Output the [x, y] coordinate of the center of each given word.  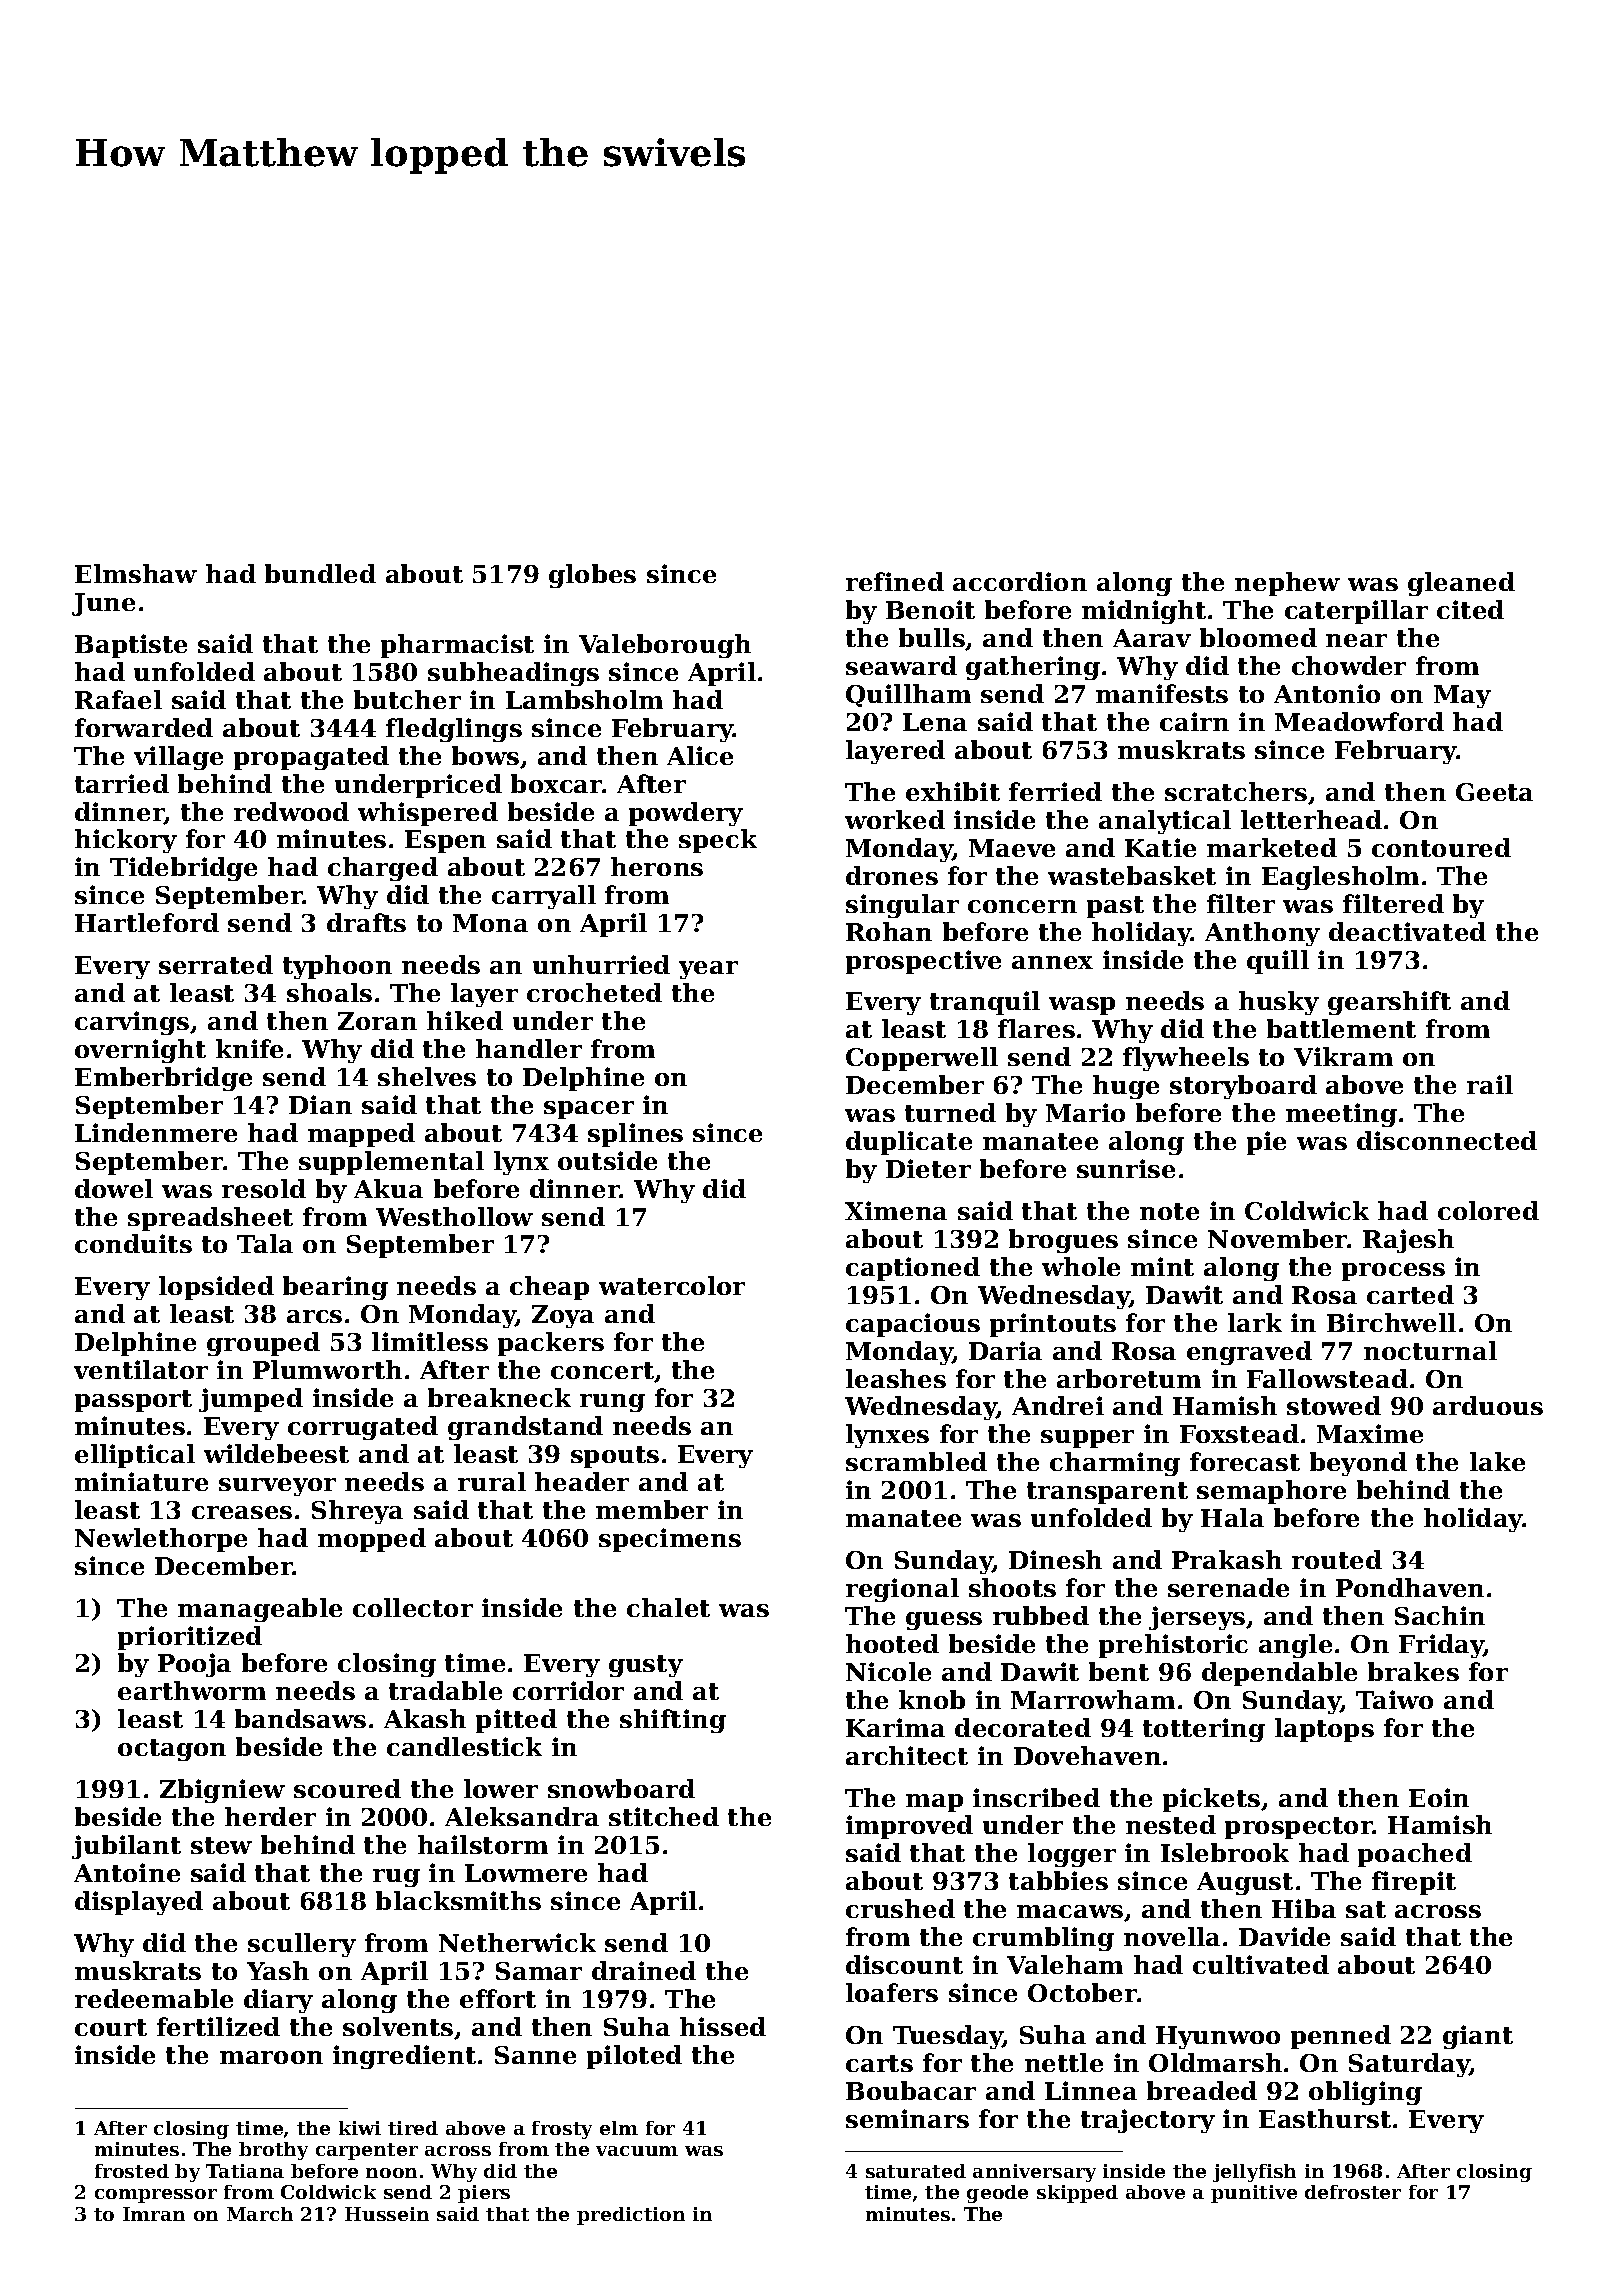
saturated [916, 2171]
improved [909, 1827]
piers [484, 2194]
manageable [260, 1610]
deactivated [1407, 931]
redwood [291, 811]
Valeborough [665, 646]
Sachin [1440, 1615]
